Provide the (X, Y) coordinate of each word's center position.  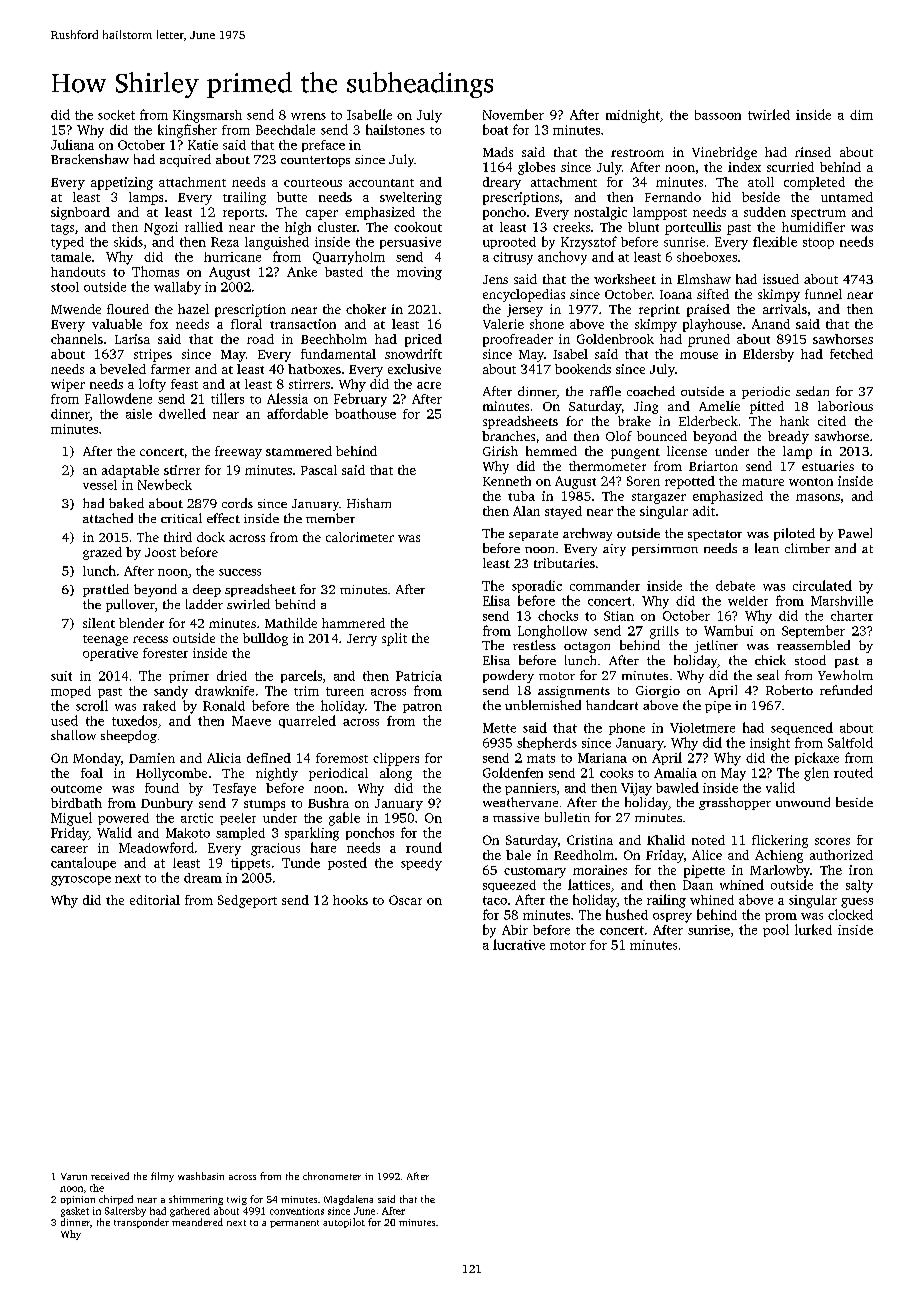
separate (533, 535)
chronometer (332, 1176)
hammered (353, 623)
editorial (155, 900)
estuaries (828, 466)
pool (776, 930)
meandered (197, 1222)
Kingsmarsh (207, 116)
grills (664, 632)
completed (814, 183)
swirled (248, 604)
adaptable (130, 471)
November (513, 114)
